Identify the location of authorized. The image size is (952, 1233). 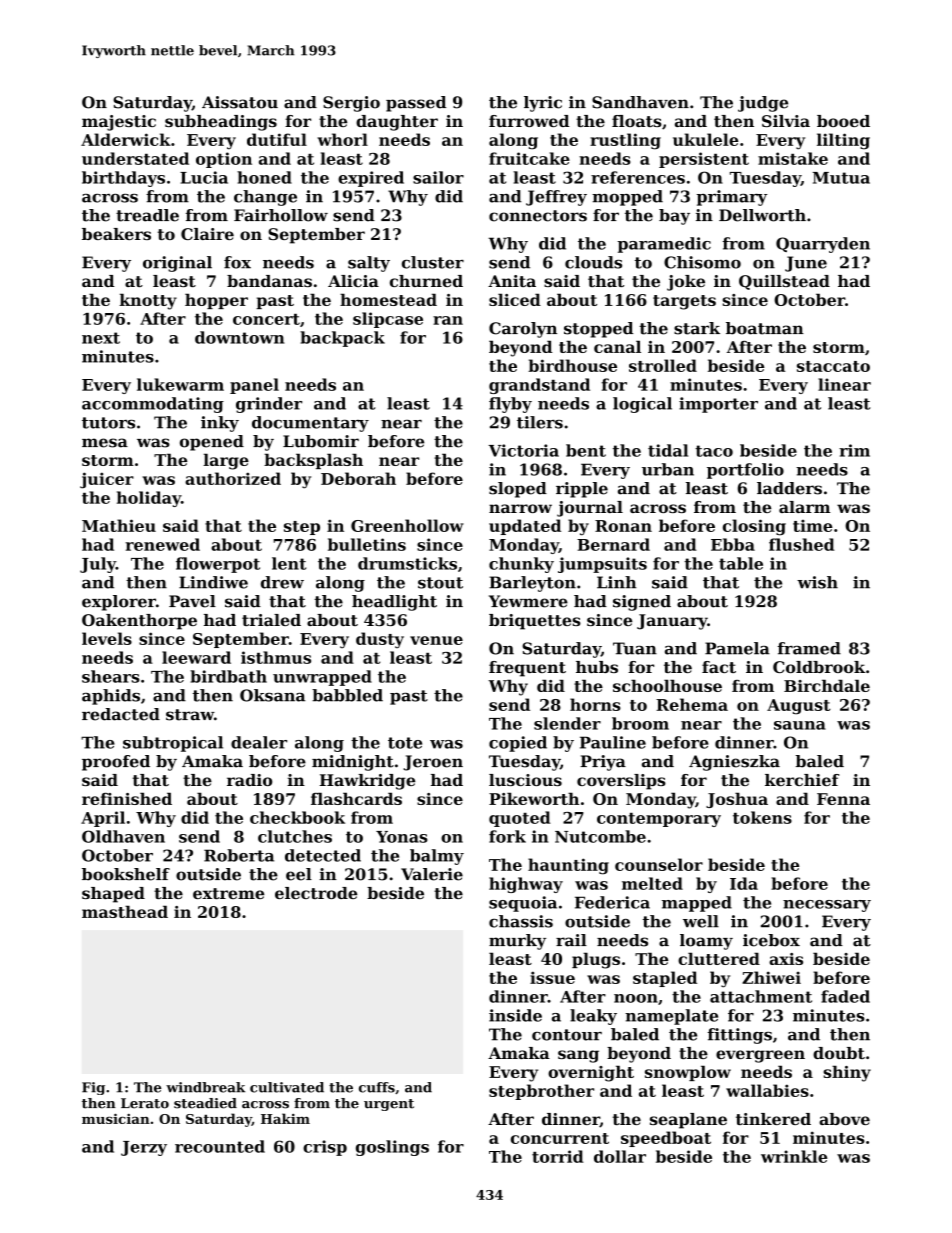
(233, 478).
